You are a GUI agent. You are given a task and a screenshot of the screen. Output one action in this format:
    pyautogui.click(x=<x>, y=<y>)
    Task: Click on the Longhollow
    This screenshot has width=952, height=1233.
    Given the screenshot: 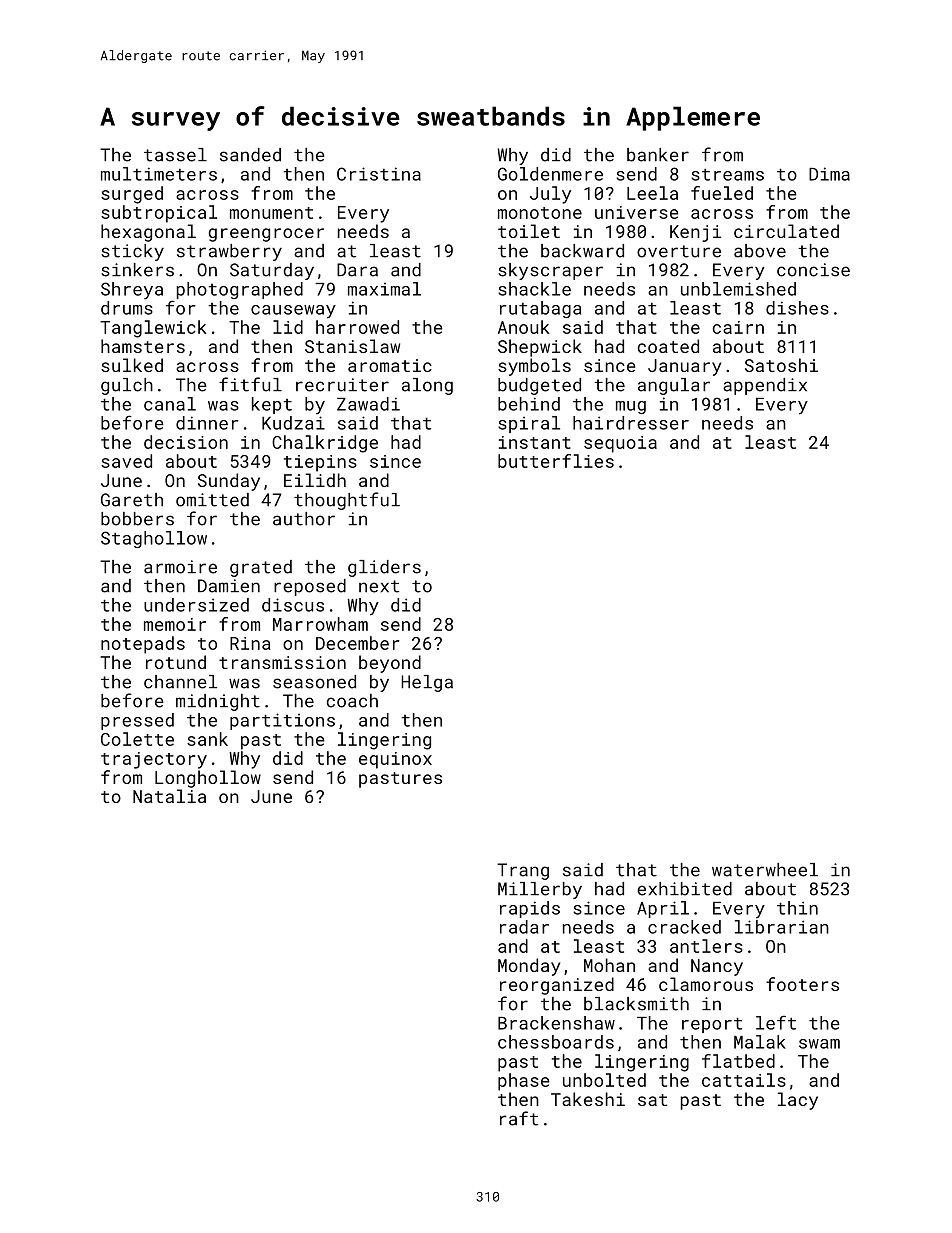 What is the action you would take?
    pyautogui.click(x=208, y=779)
